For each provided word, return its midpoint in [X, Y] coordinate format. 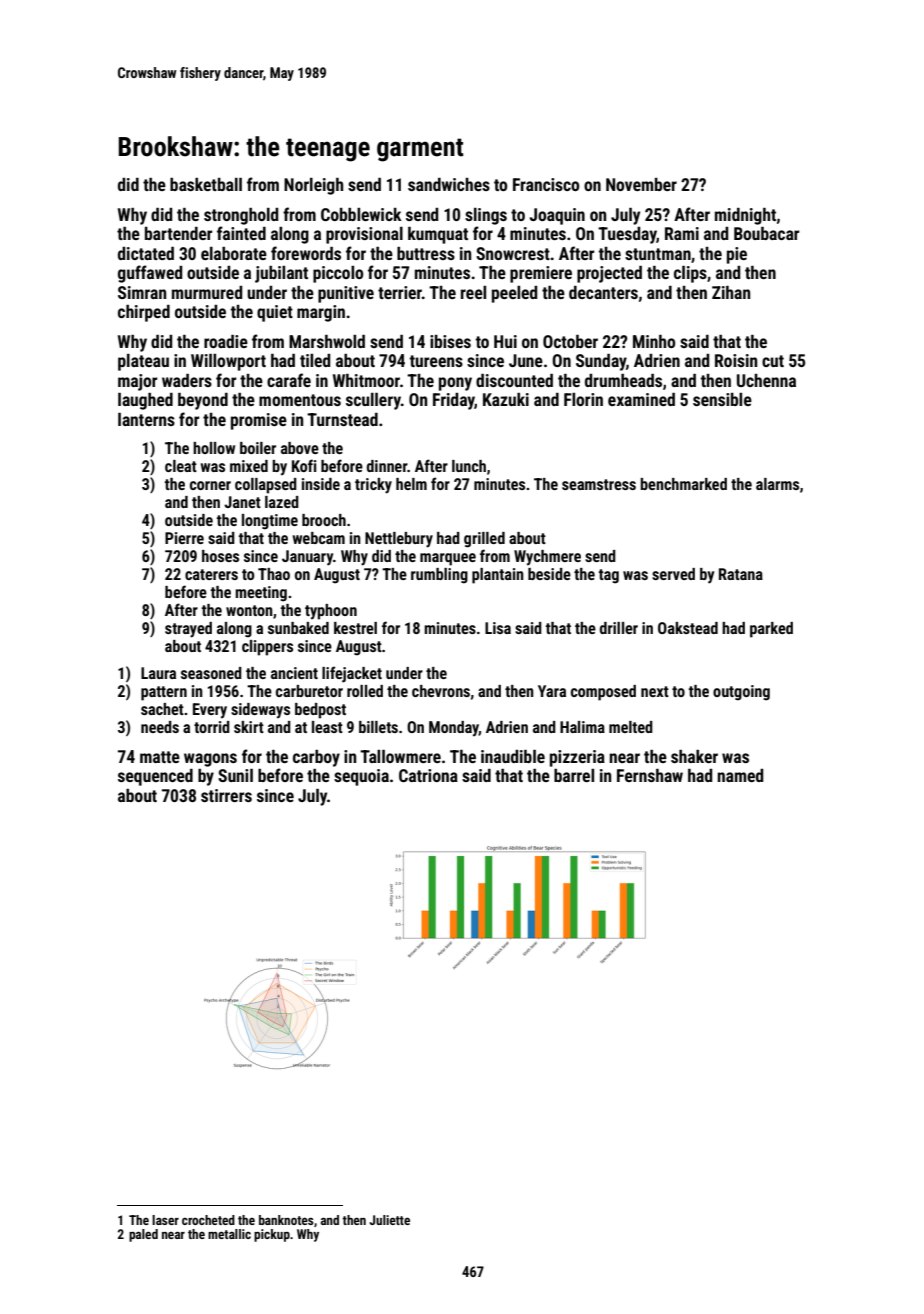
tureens [436, 361]
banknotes [286, 1220]
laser [165, 1220]
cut [773, 361]
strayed [188, 630]
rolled [365, 691]
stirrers [226, 795]
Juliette [389, 1220]
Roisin [736, 360]
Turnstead [342, 419]
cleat [181, 466]
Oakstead [688, 628]
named [740, 775]
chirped [144, 313]
